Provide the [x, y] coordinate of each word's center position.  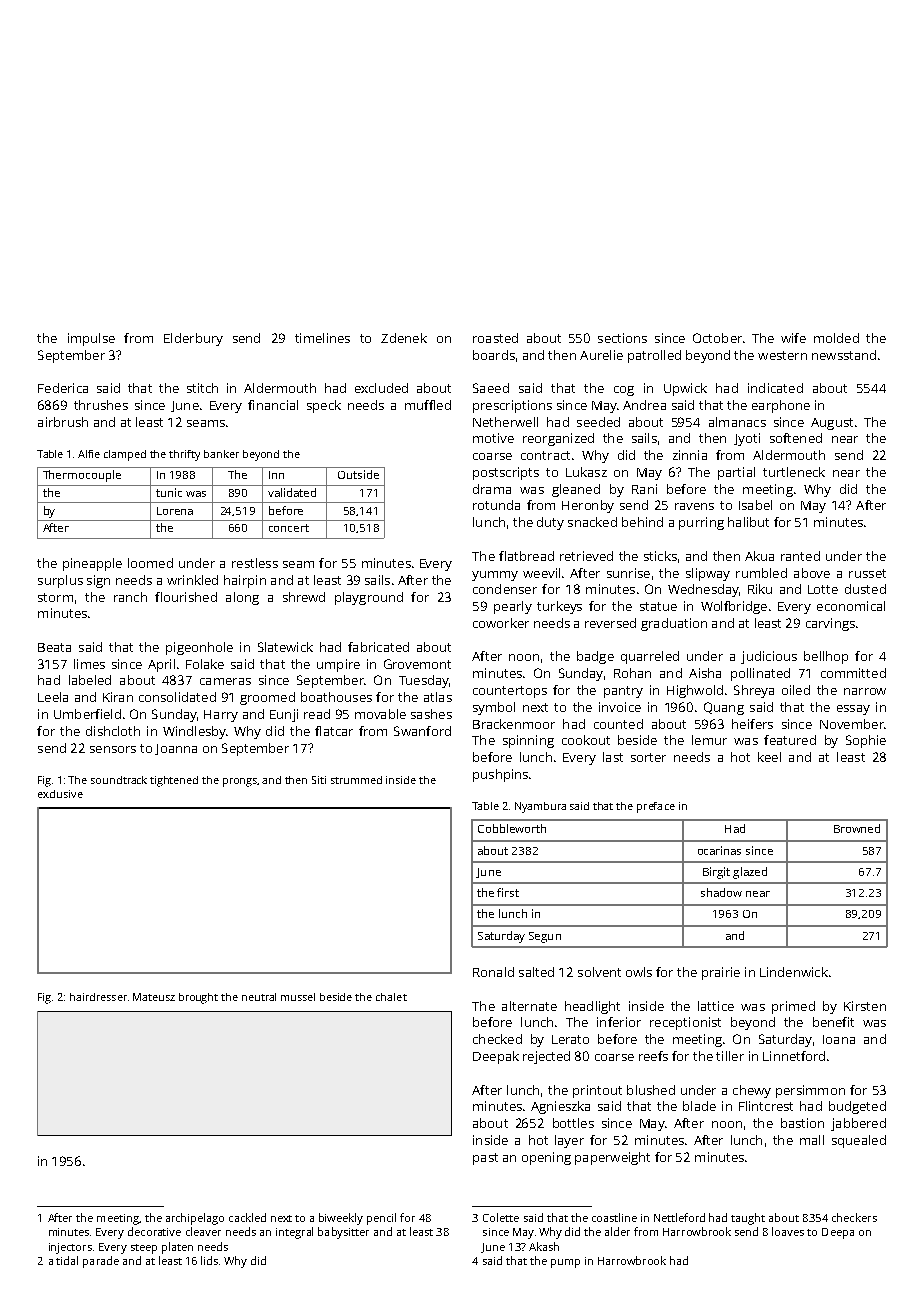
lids [209, 1260]
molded [836, 338]
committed [853, 673]
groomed [267, 698]
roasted [495, 338]
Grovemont [417, 664]
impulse [91, 339]
